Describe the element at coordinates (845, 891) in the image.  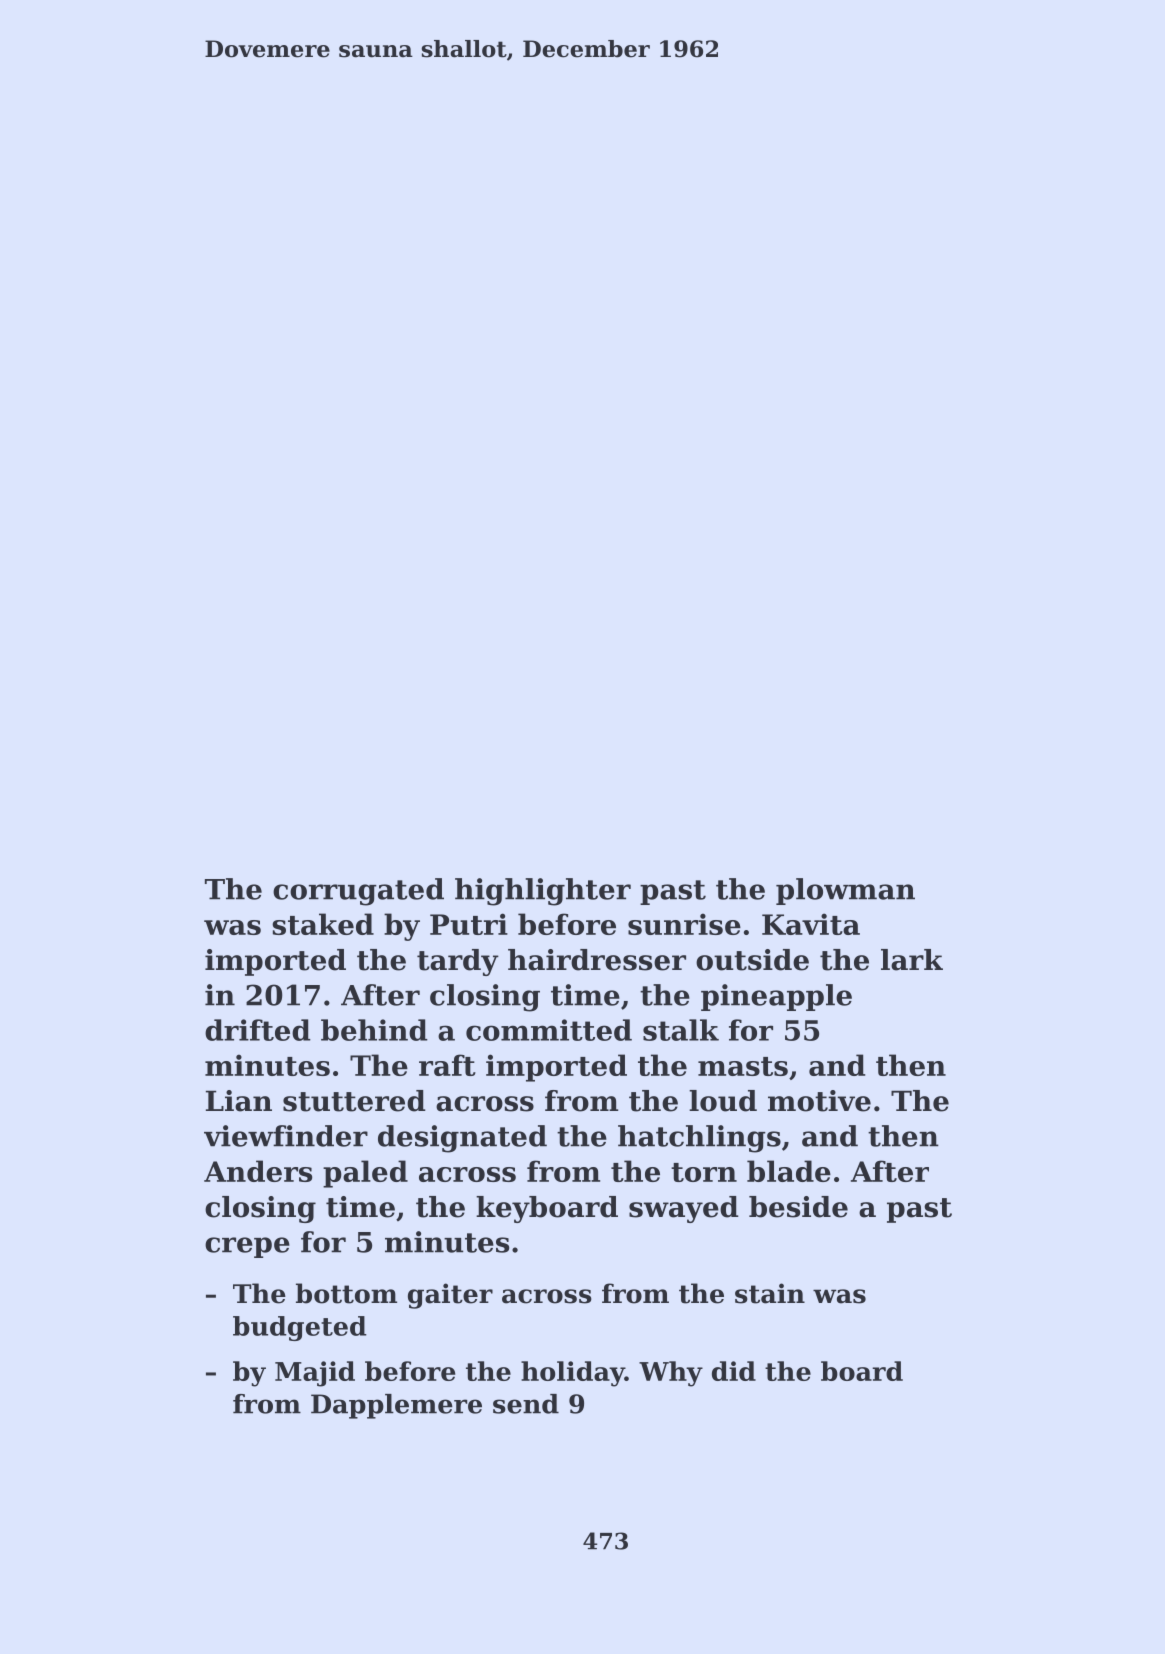
I see `plowman` at that location.
